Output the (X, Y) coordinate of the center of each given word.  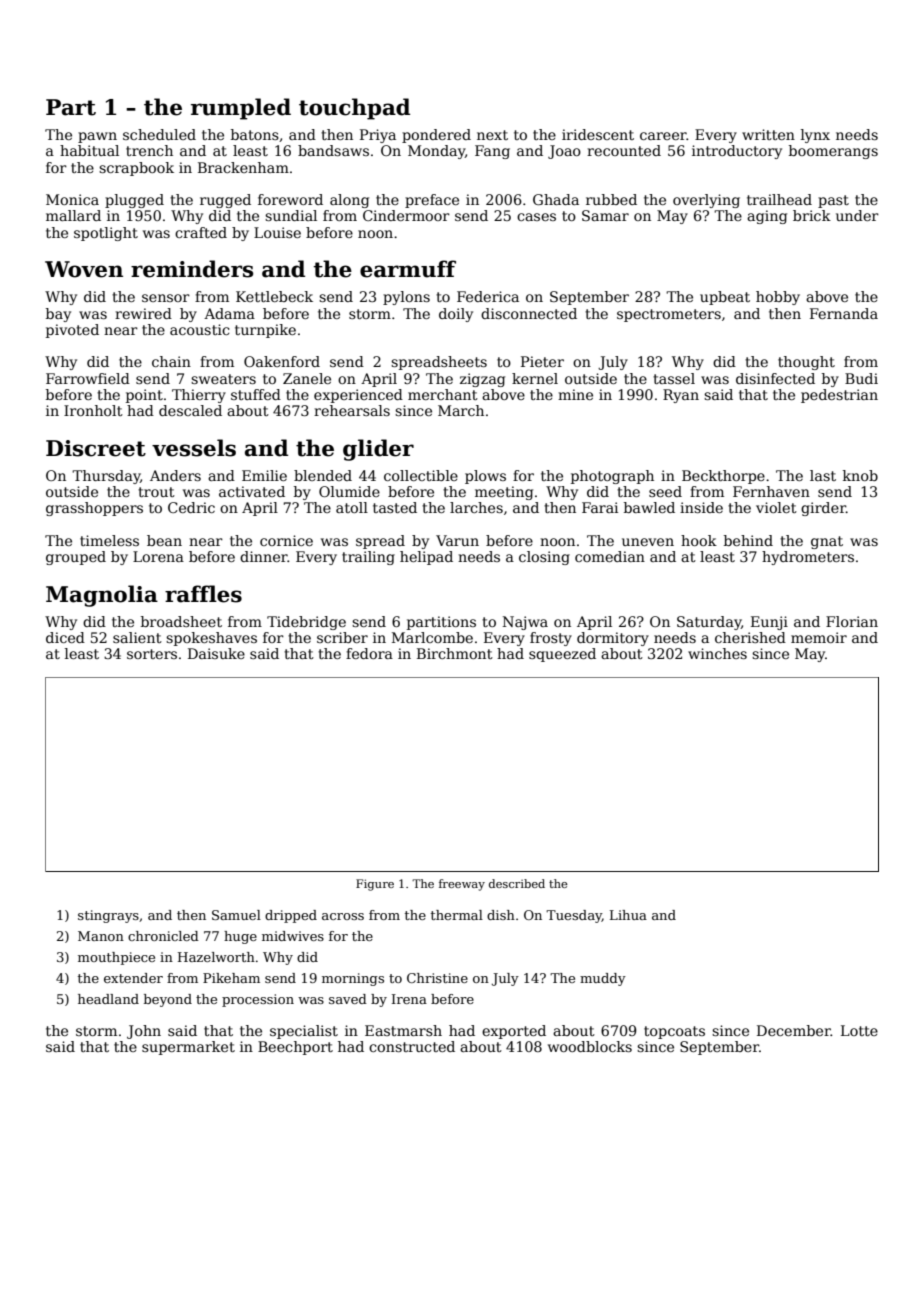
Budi (861, 378)
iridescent (598, 134)
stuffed (256, 394)
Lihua (628, 915)
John (144, 1032)
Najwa (525, 623)
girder (823, 509)
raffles (203, 594)
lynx (815, 136)
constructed (412, 1046)
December (794, 1030)
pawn (97, 137)
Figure (375, 885)
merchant (443, 394)
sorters (152, 654)
